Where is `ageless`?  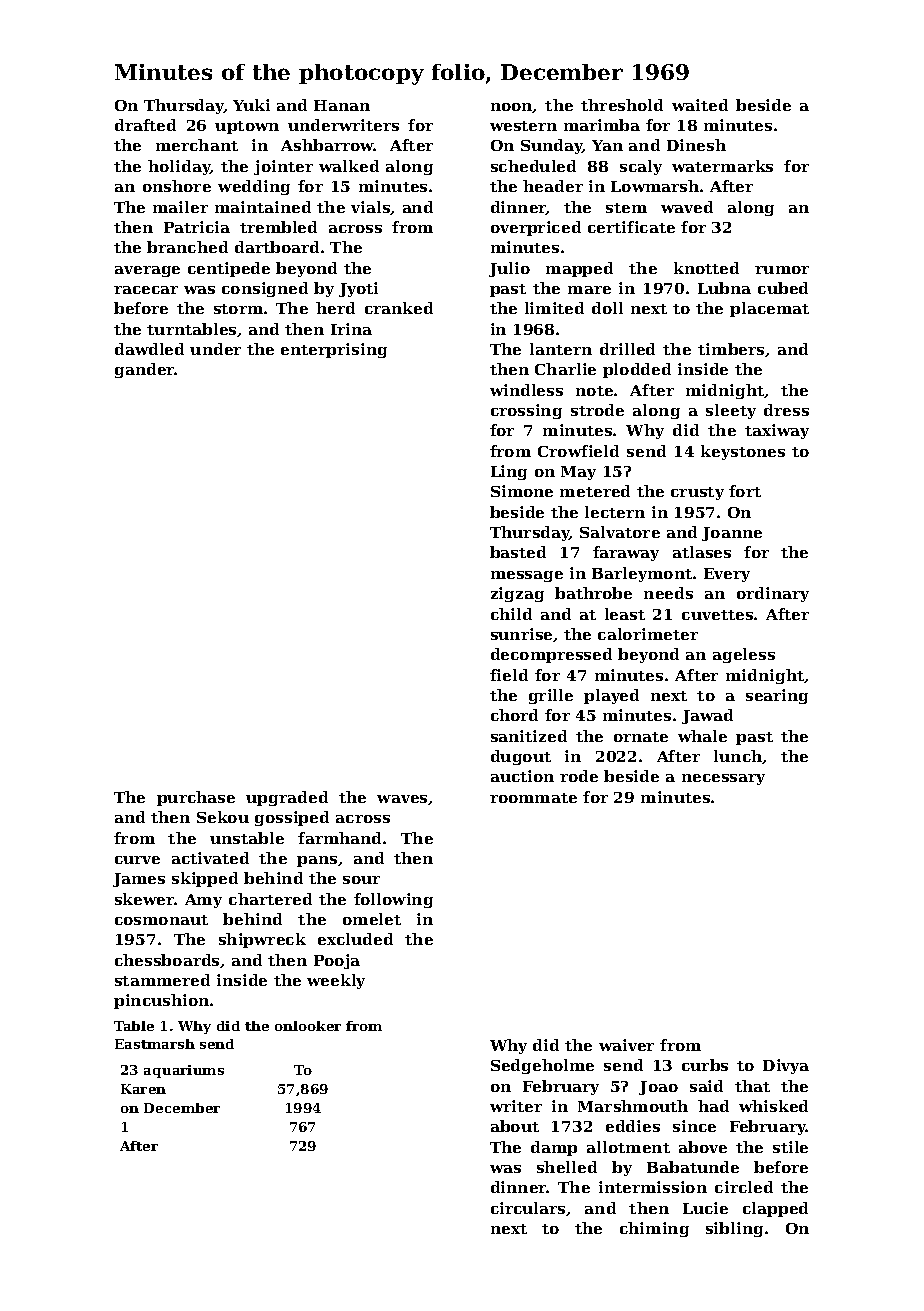
ageless is located at coordinates (744, 655).
